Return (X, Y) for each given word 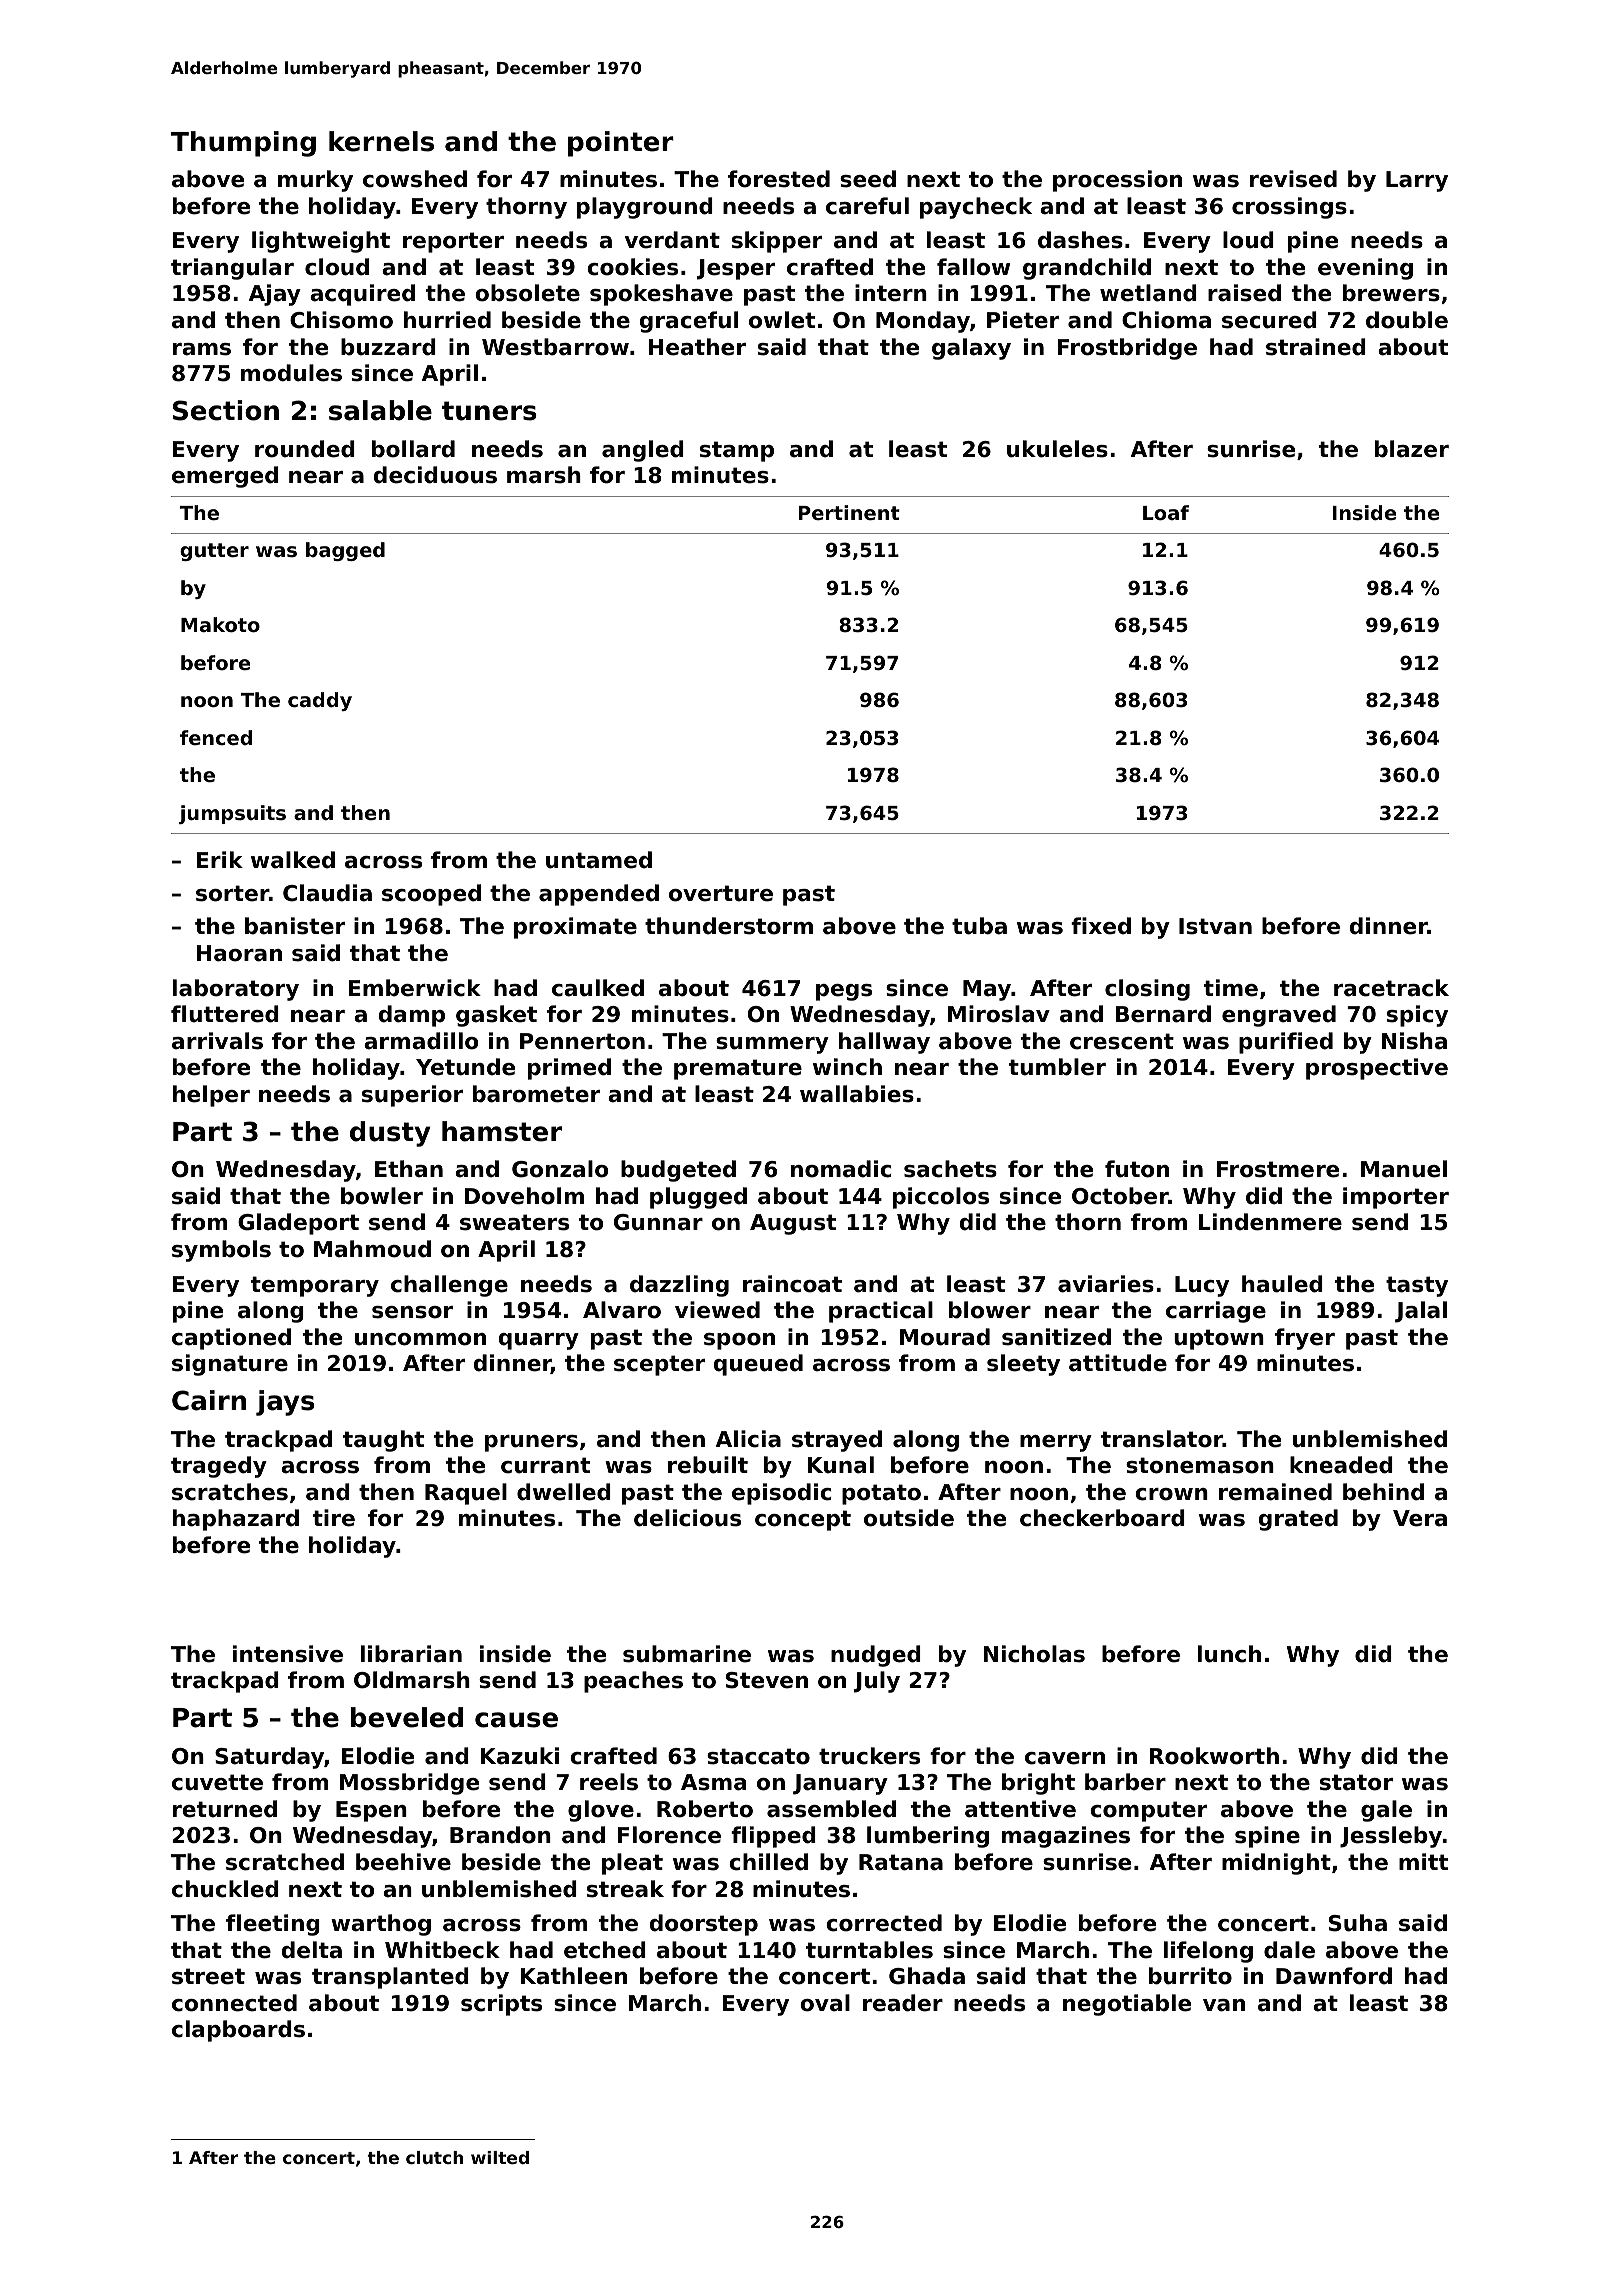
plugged (698, 1198)
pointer (621, 144)
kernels (381, 141)
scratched (285, 1862)
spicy (1417, 1016)
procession (1117, 181)
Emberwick (415, 988)
